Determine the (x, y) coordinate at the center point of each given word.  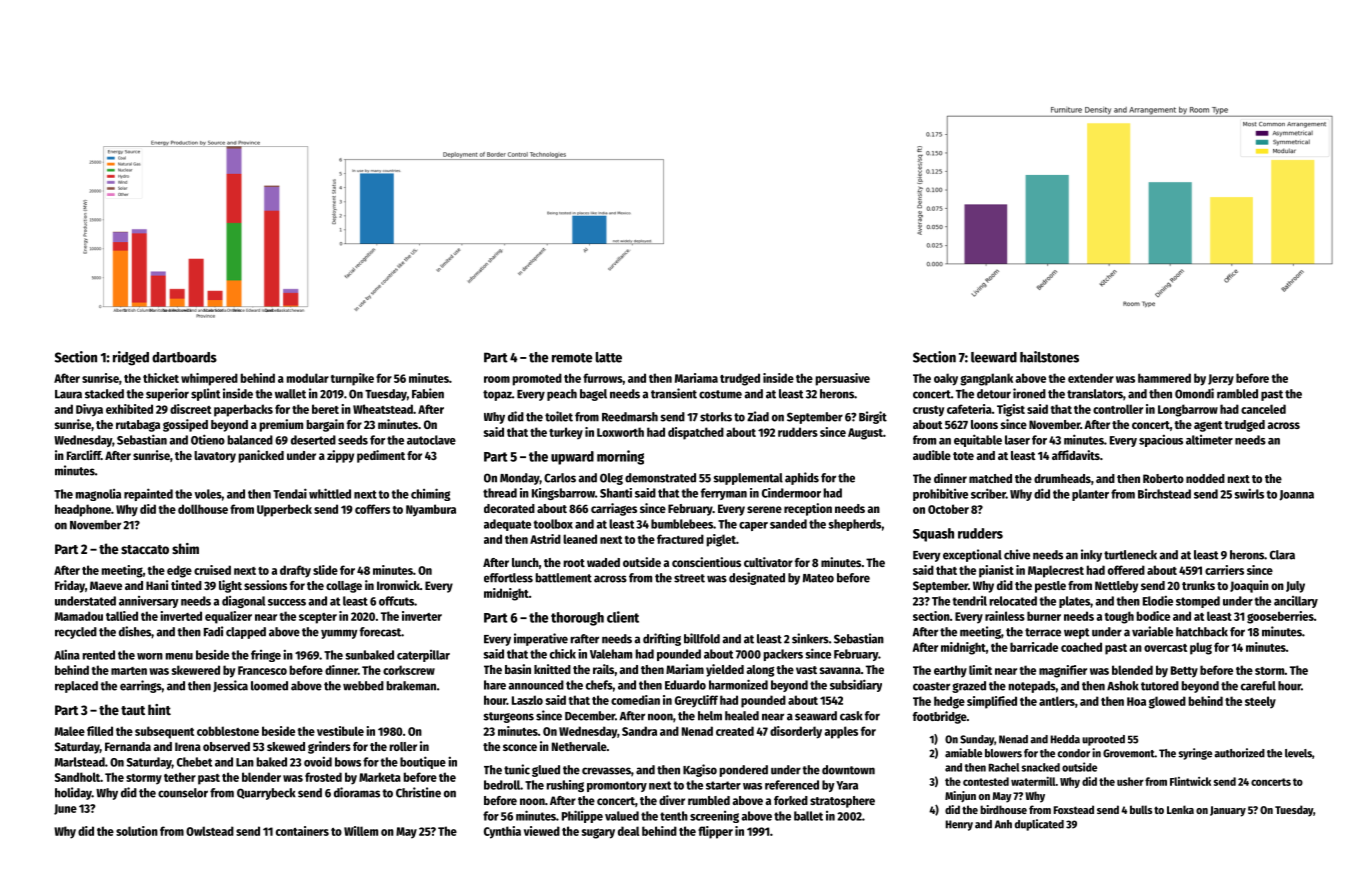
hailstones (1049, 357)
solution (137, 831)
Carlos (560, 478)
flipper (715, 832)
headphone (83, 510)
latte (609, 357)
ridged (131, 358)
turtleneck (1130, 555)
